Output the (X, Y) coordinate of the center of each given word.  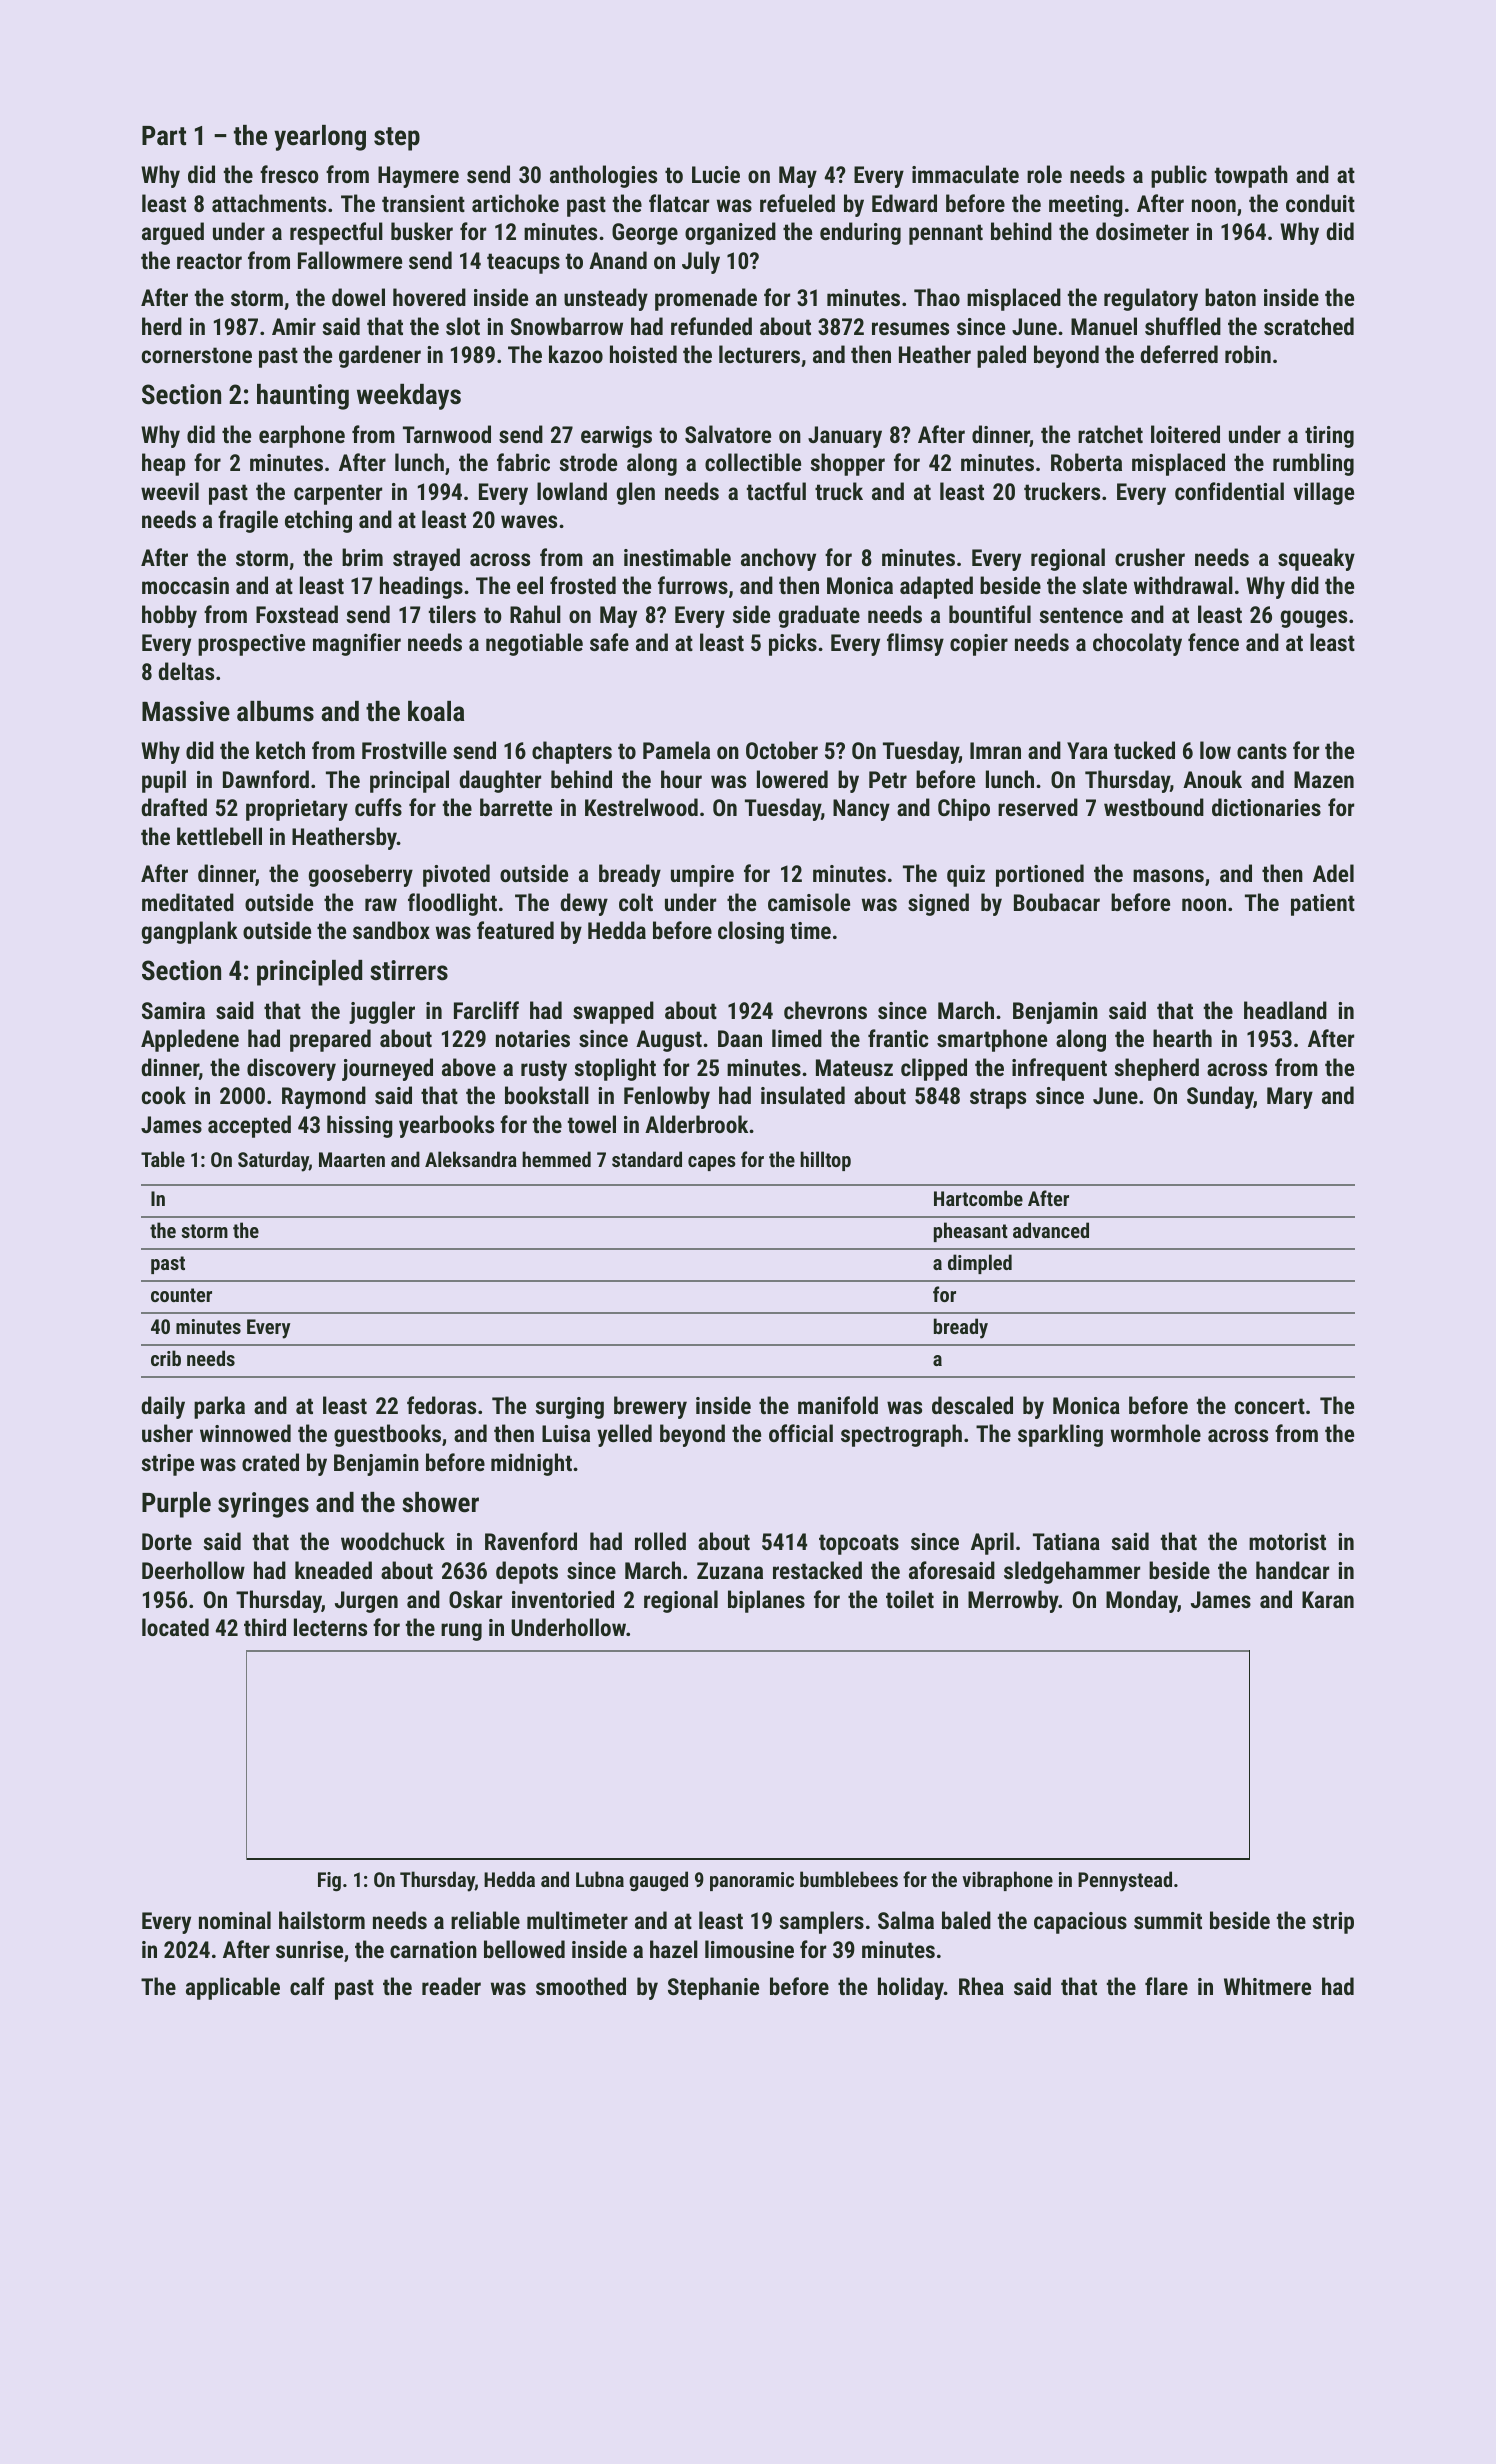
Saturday (273, 1161)
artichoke (515, 203)
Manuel (1104, 326)
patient (1323, 905)
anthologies (603, 176)
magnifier (357, 644)
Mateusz (854, 1067)
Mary (1290, 1098)
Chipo (964, 809)
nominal (235, 1920)
